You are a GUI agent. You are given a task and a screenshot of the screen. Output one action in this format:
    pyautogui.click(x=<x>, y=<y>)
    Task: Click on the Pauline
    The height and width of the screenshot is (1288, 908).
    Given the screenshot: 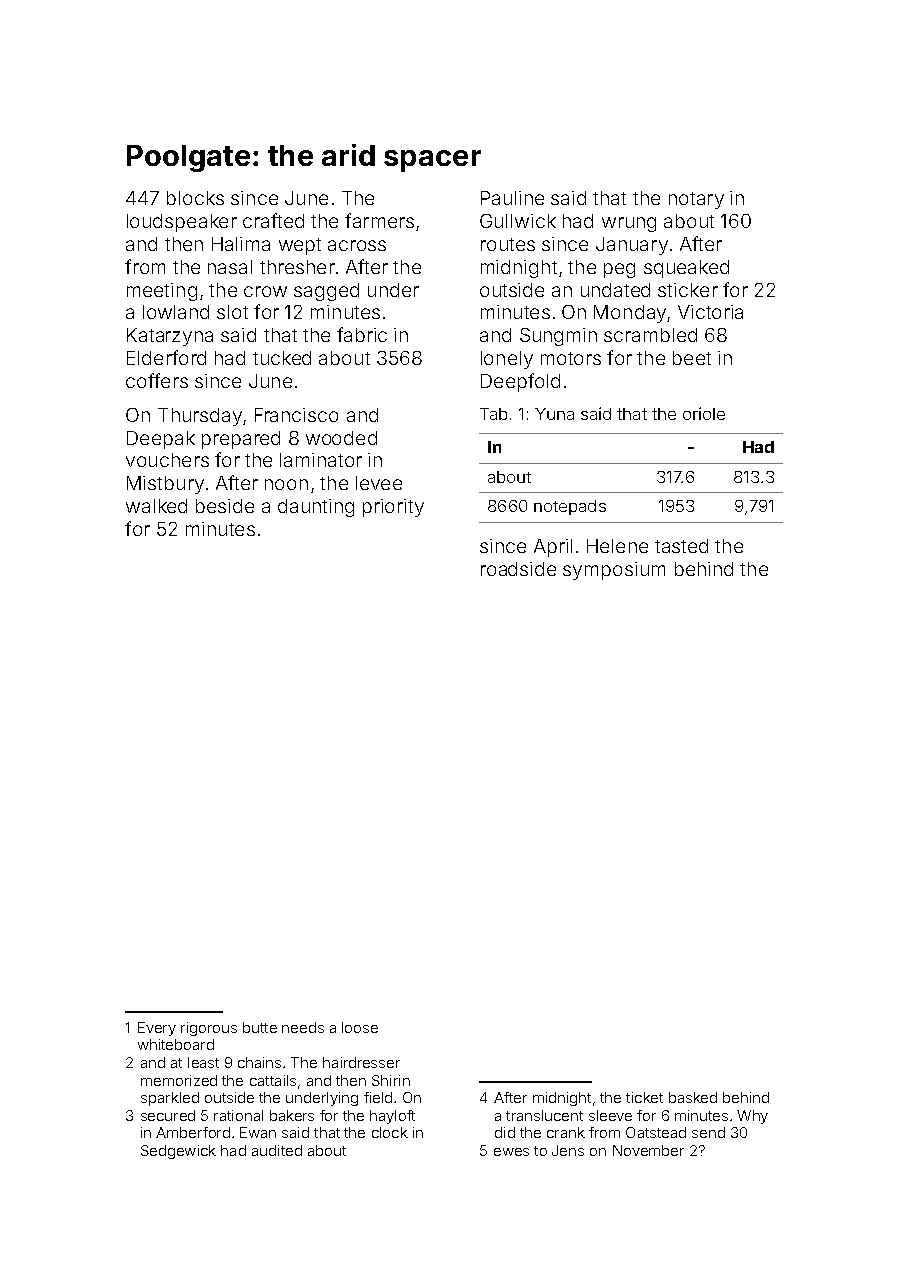 What is the action you would take?
    pyautogui.click(x=512, y=198)
